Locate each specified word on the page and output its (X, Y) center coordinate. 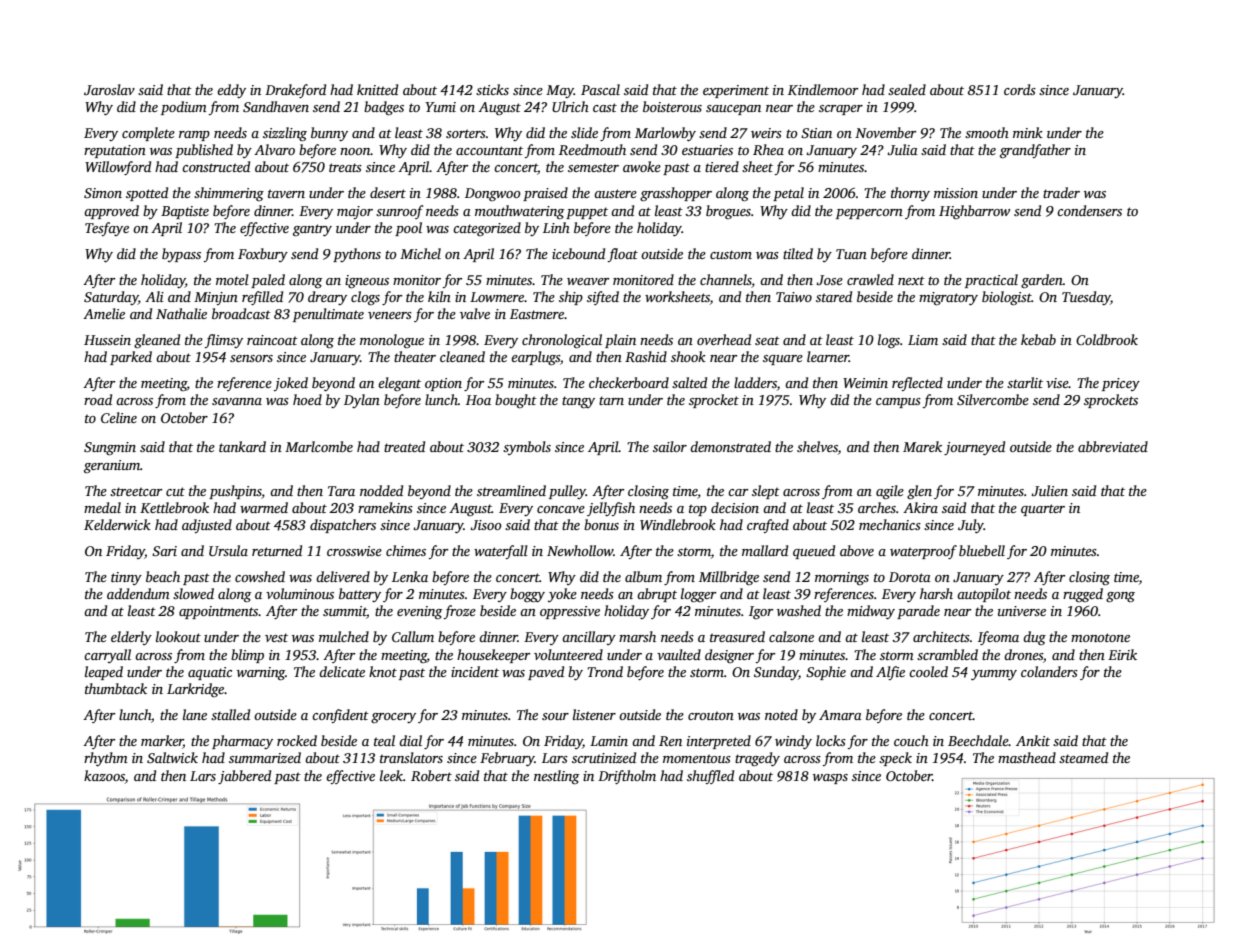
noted (781, 714)
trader (1061, 192)
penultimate (328, 315)
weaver (588, 281)
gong (1120, 597)
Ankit (1033, 740)
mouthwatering (519, 212)
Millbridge (729, 578)
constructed (216, 166)
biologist (1007, 298)
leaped (104, 673)
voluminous (300, 593)
